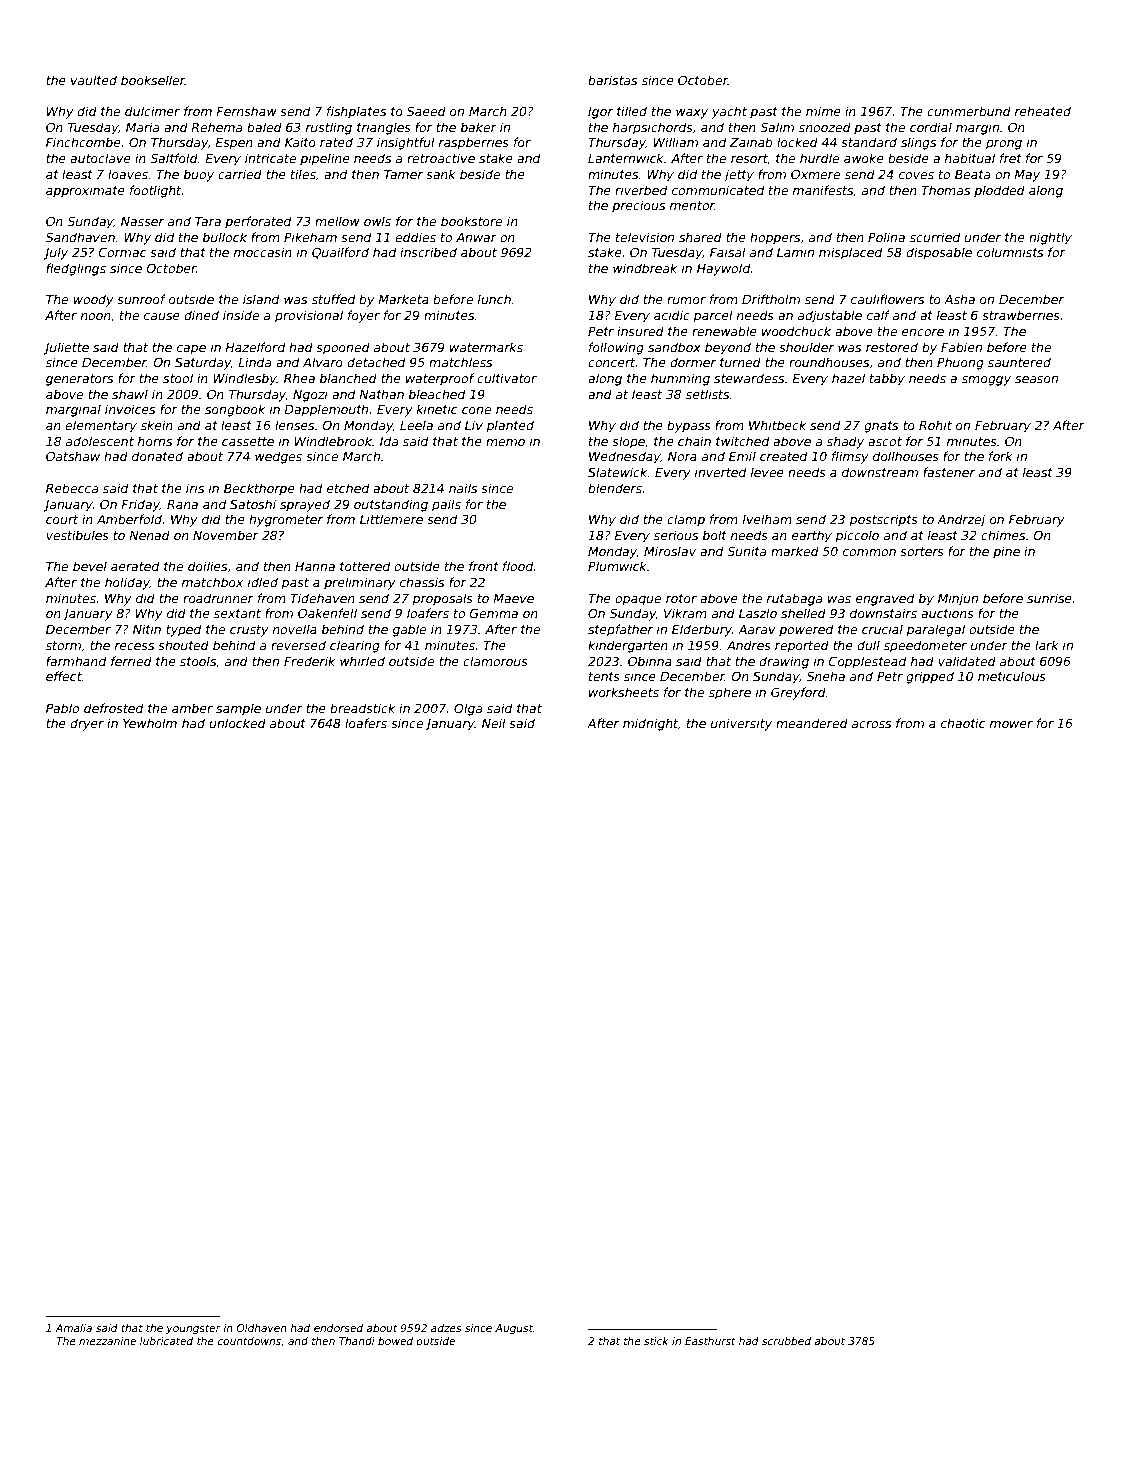  Describe the element at coordinates (1043, 111) in the document. I see `reheated` at that location.
